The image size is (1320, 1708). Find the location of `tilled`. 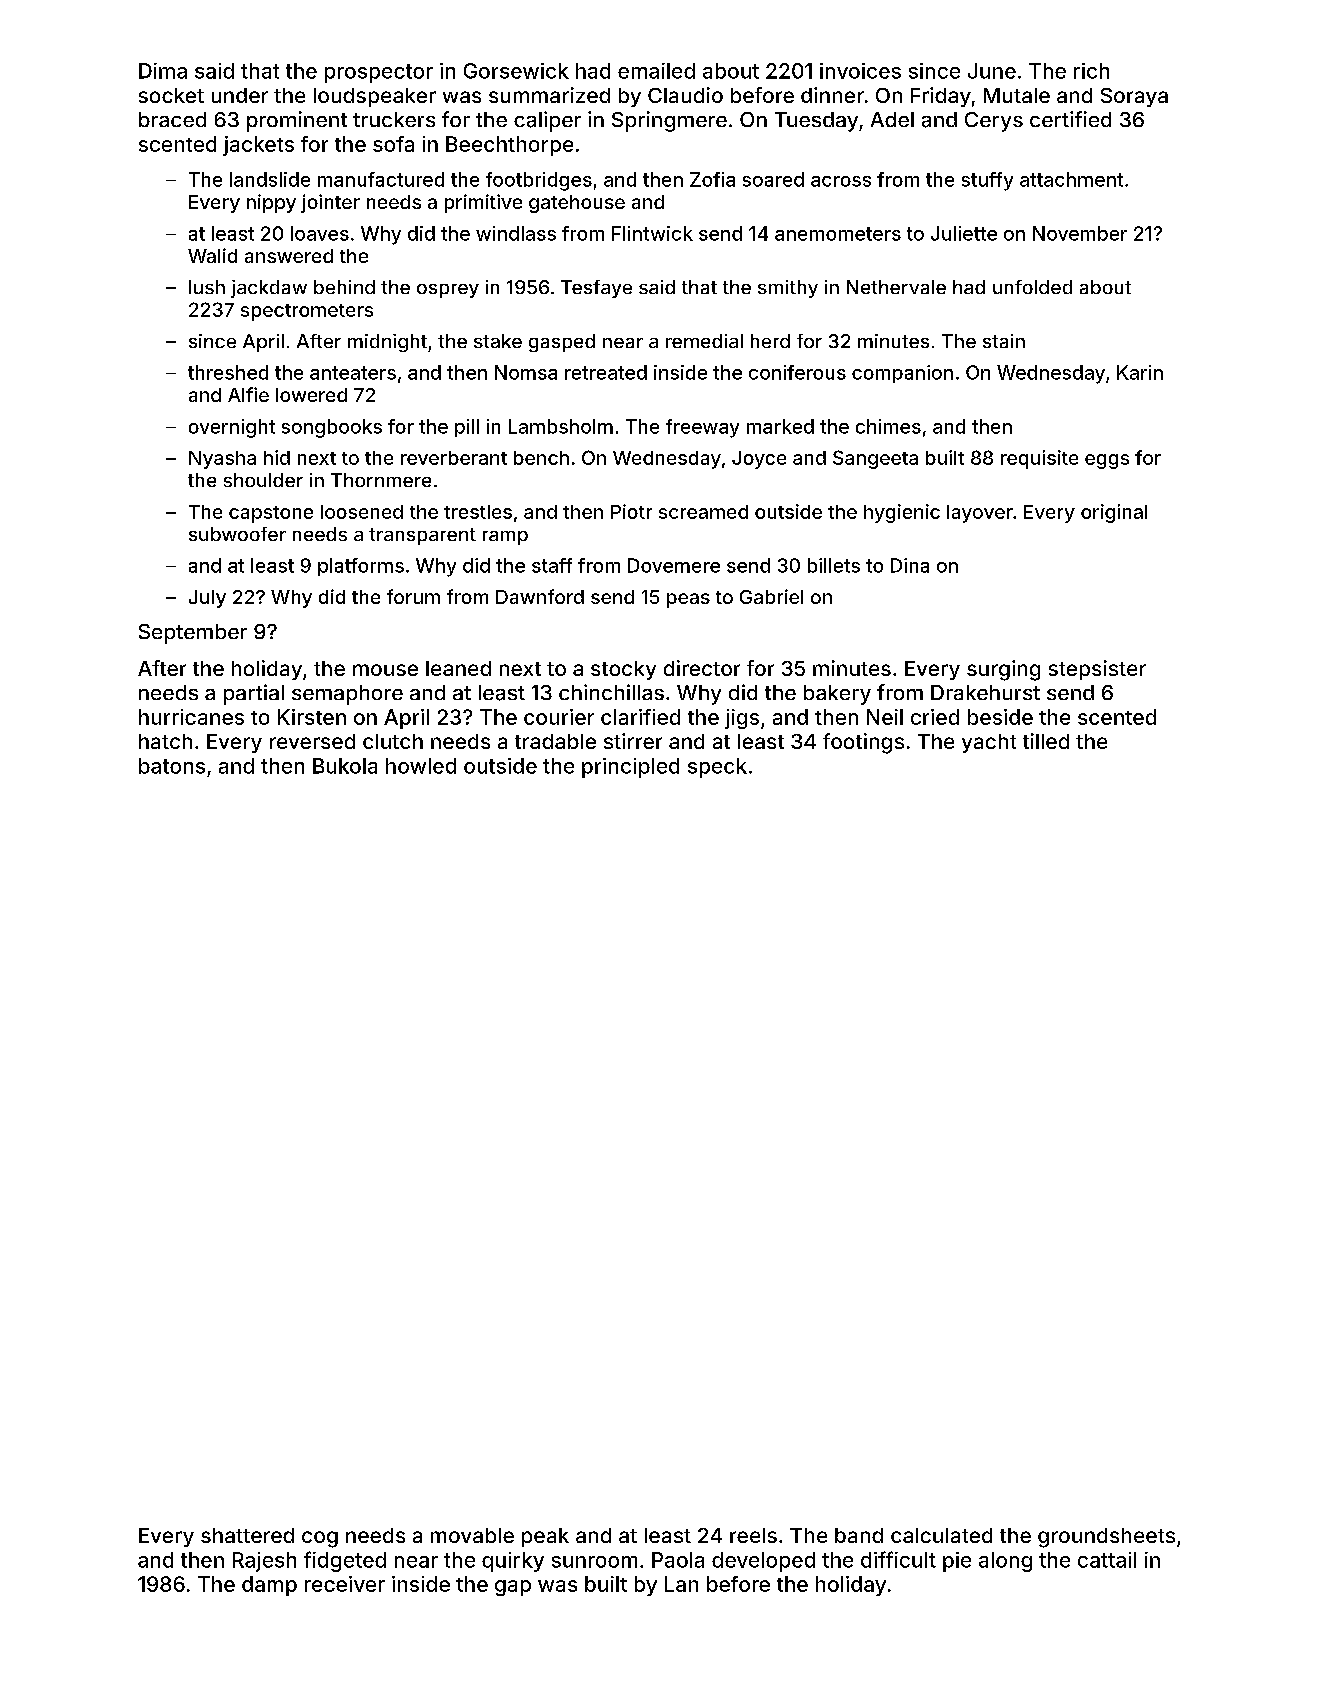

tilled is located at coordinates (1046, 741).
